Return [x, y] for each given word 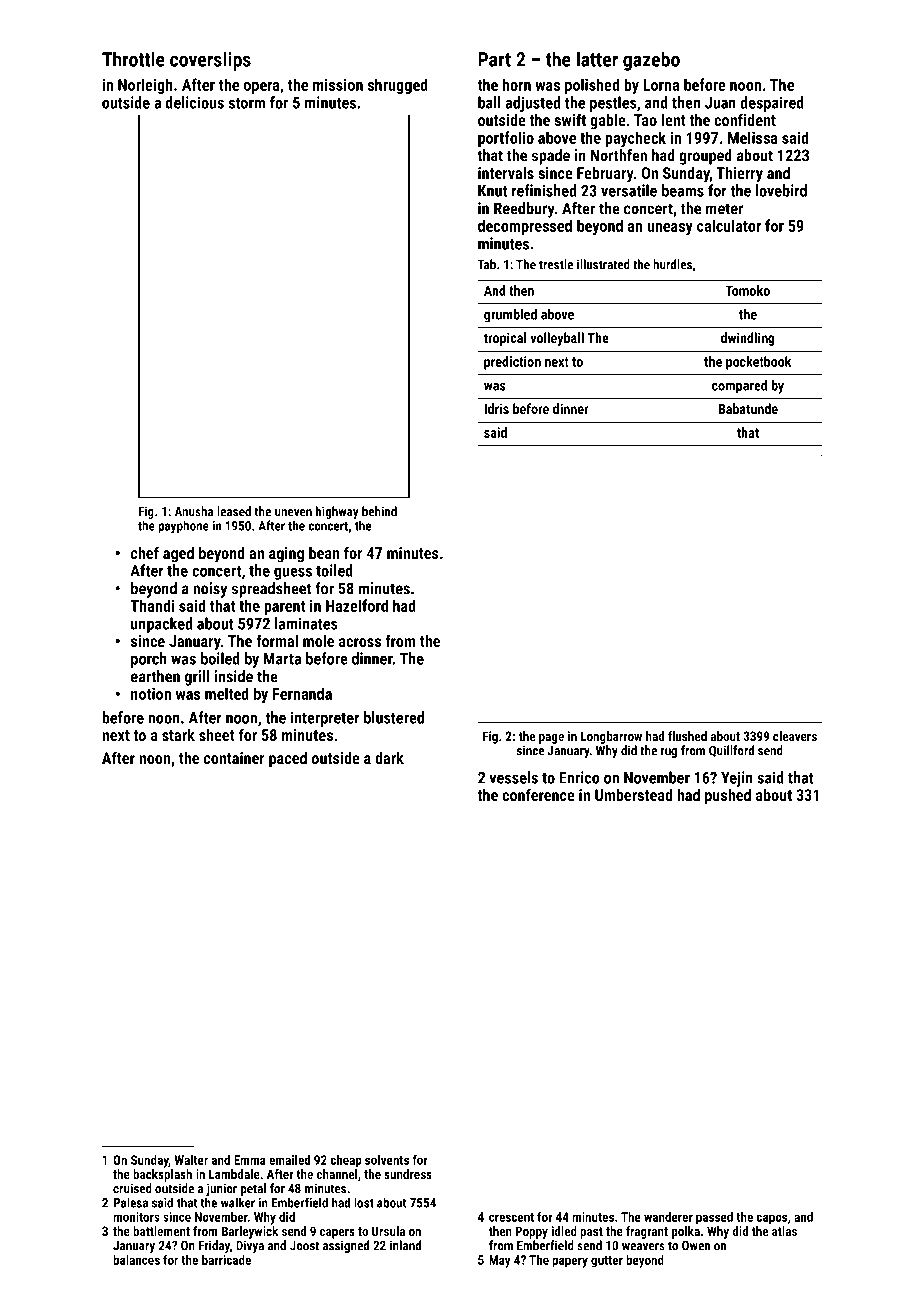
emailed [289, 1160]
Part [494, 59]
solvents [387, 1160]
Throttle [133, 59]
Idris [496, 408]
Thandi [152, 605]
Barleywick [250, 1232]
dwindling [748, 339]
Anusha [194, 511]
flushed [687, 736]
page [551, 739]
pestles [613, 104]
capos [771, 1219]
